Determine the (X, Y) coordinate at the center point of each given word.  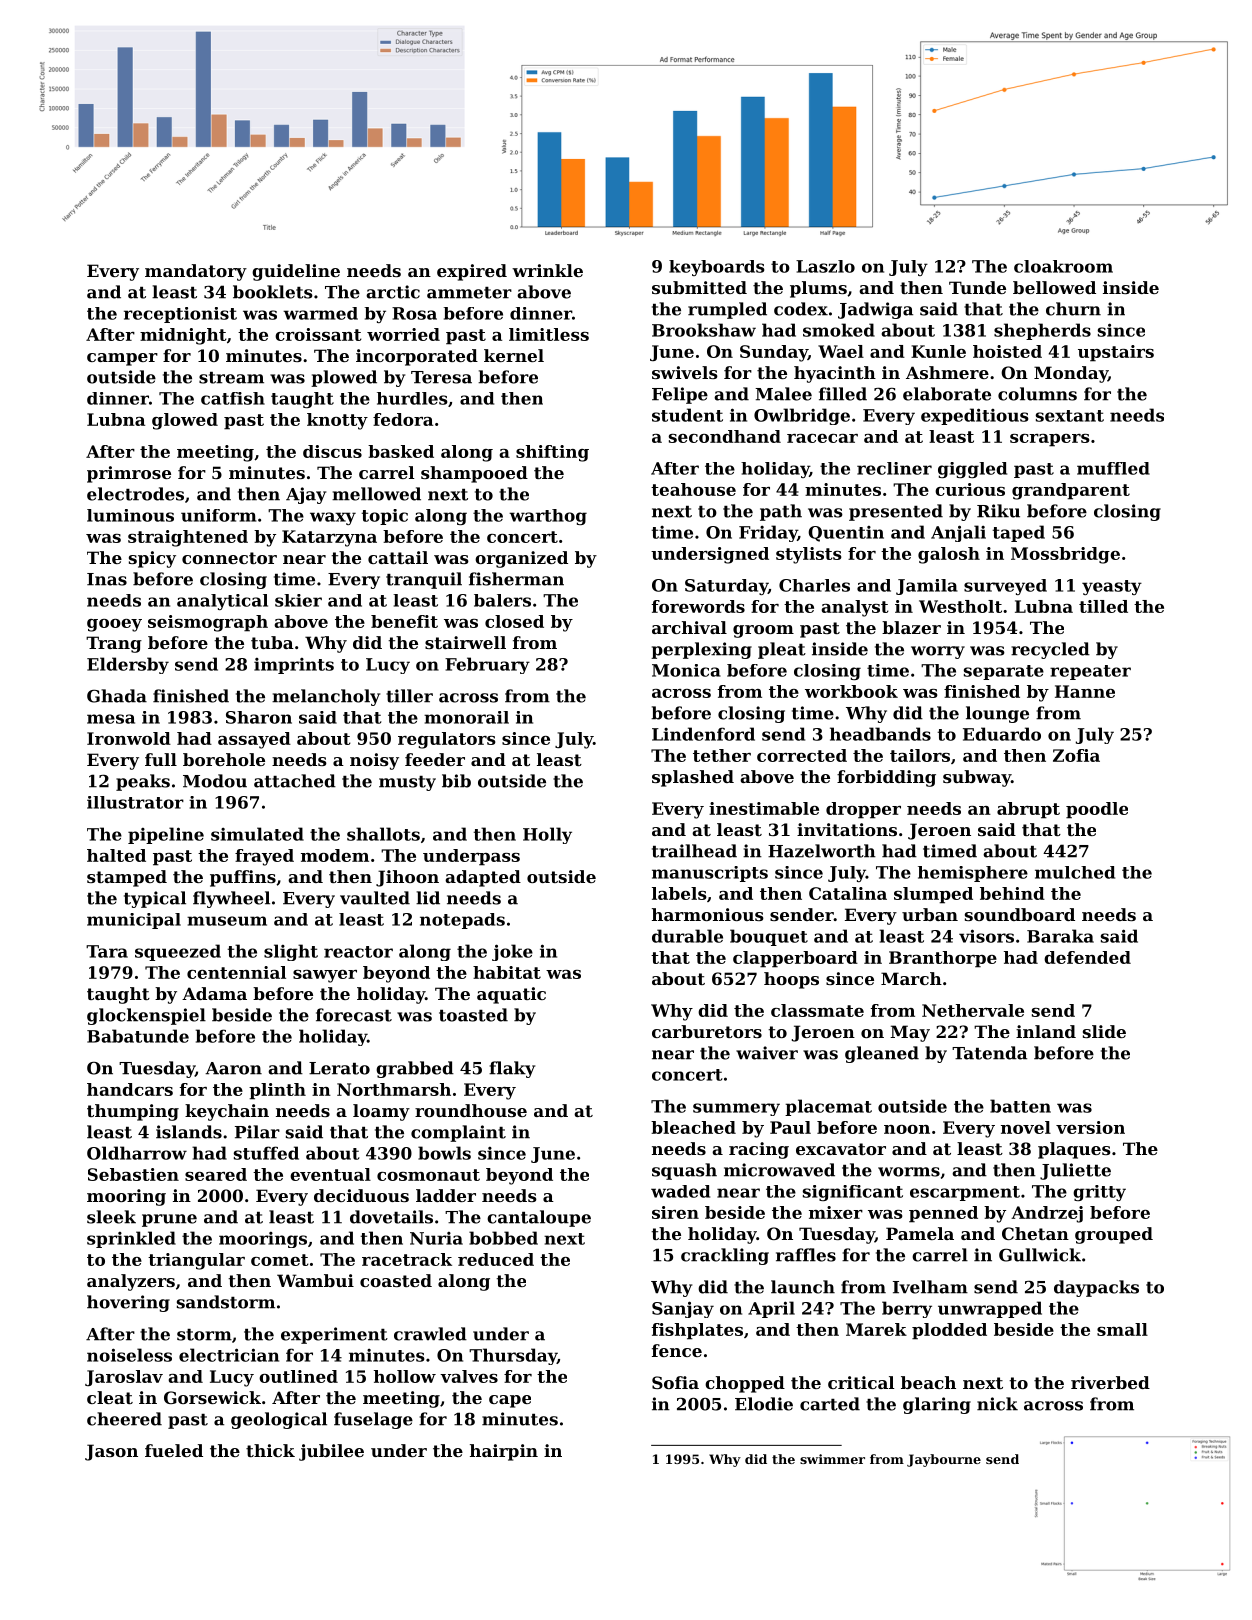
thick (270, 1450)
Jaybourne (944, 1460)
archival (689, 627)
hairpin (504, 1452)
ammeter (469, 293)
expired (472, 272)
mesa (111, 719)
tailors (920, 755)
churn (1073, 309)
